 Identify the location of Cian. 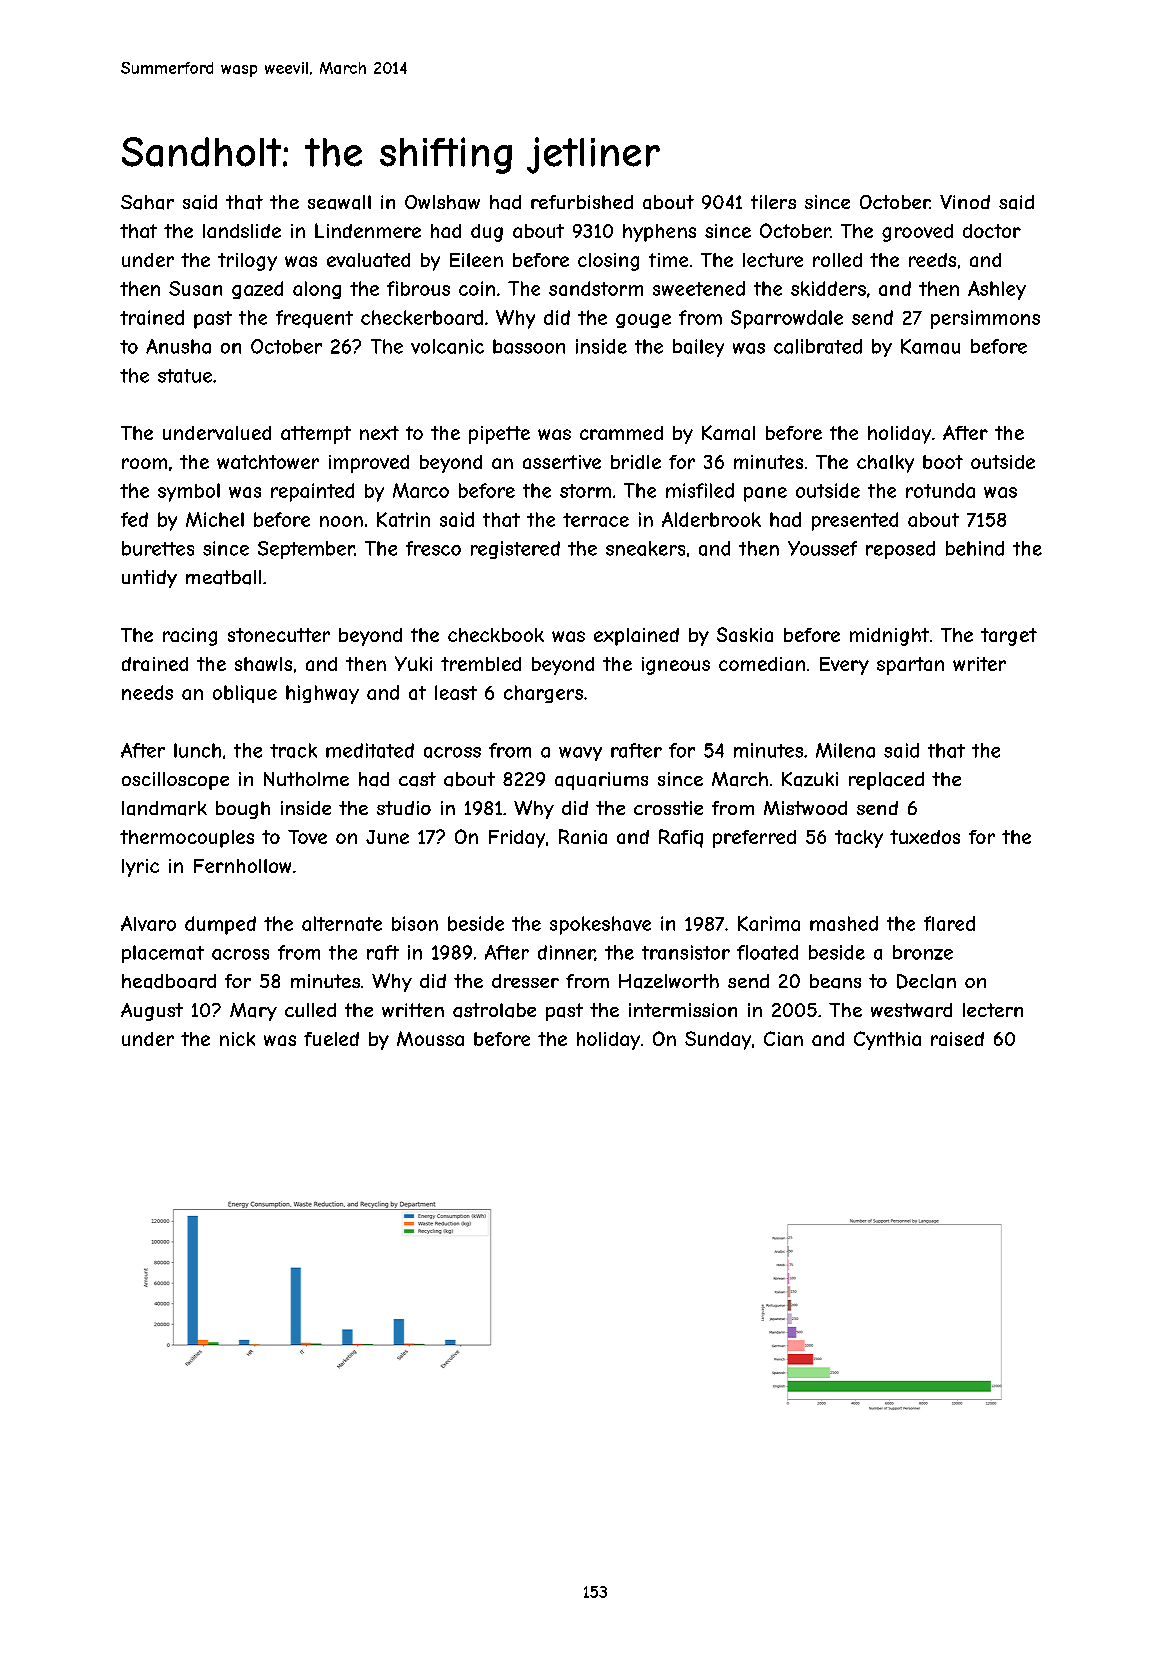
(783, 1038).
